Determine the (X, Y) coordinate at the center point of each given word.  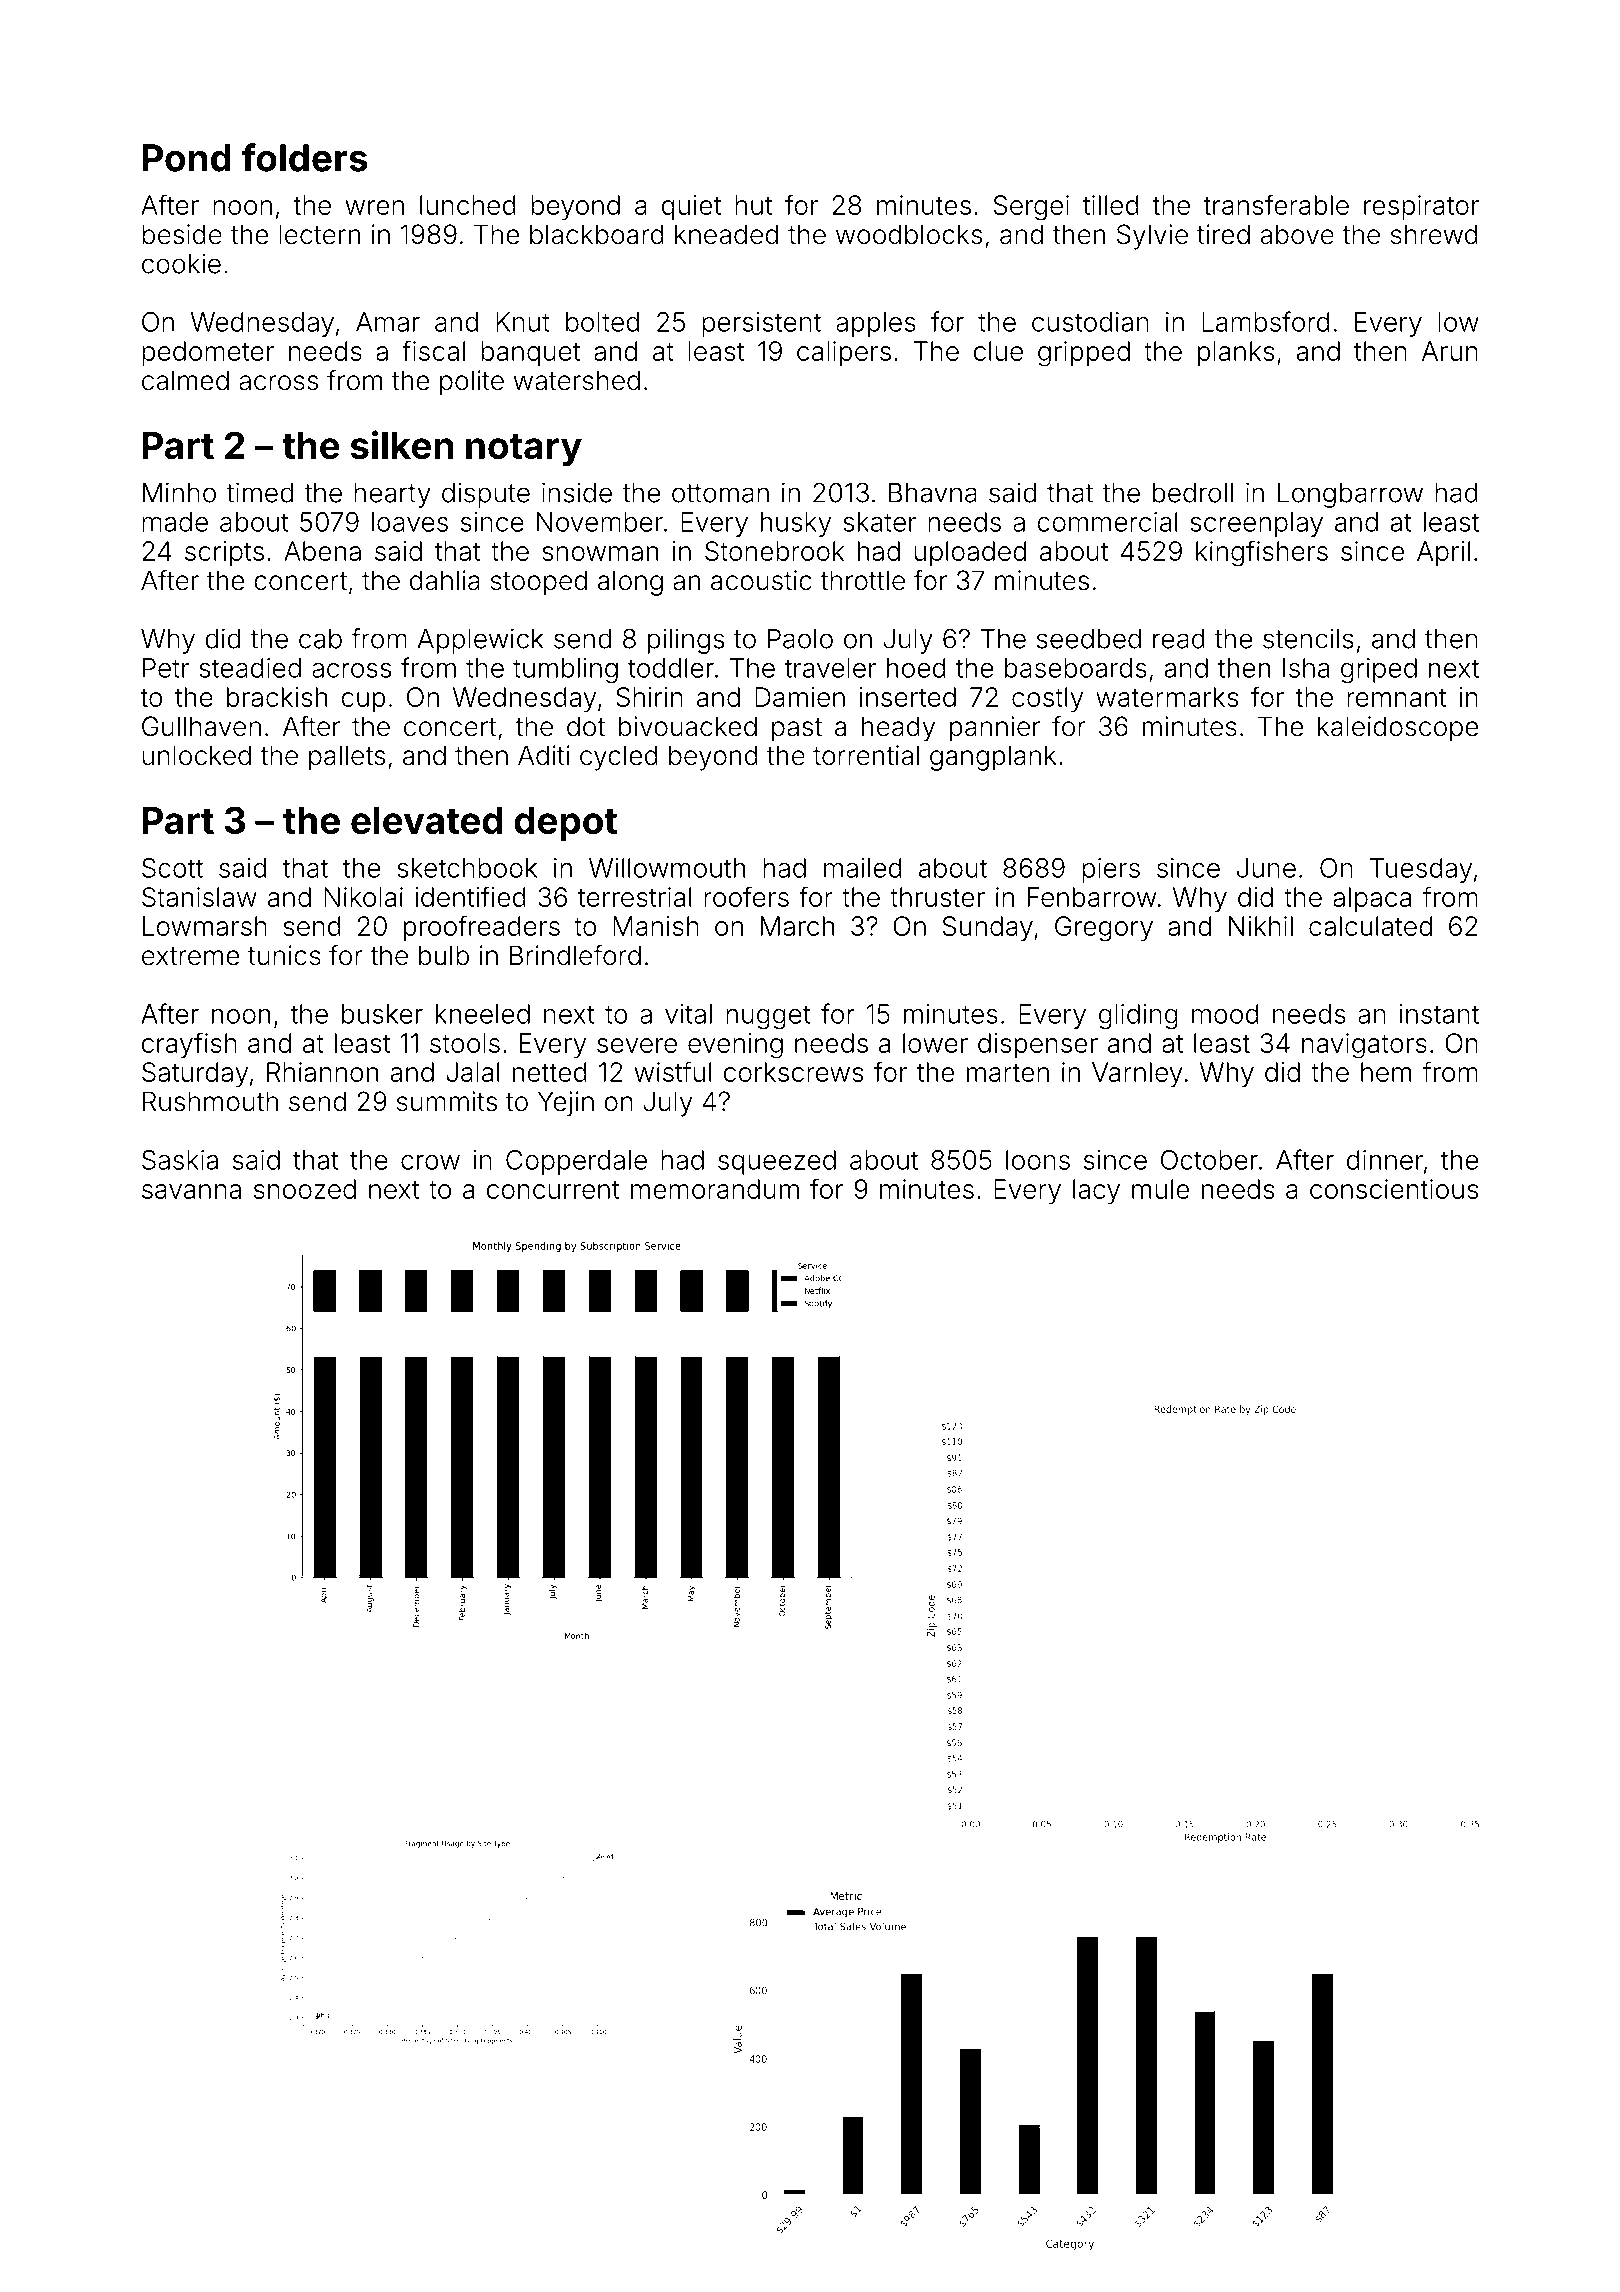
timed (259, 492)
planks (1236, 353)
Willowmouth (667, 868)
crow (430, 1162)
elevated (426, 820)
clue (998, 351)
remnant (1396, 698)
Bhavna (933, 493)
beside (182, 234)
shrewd (1434, 234)
